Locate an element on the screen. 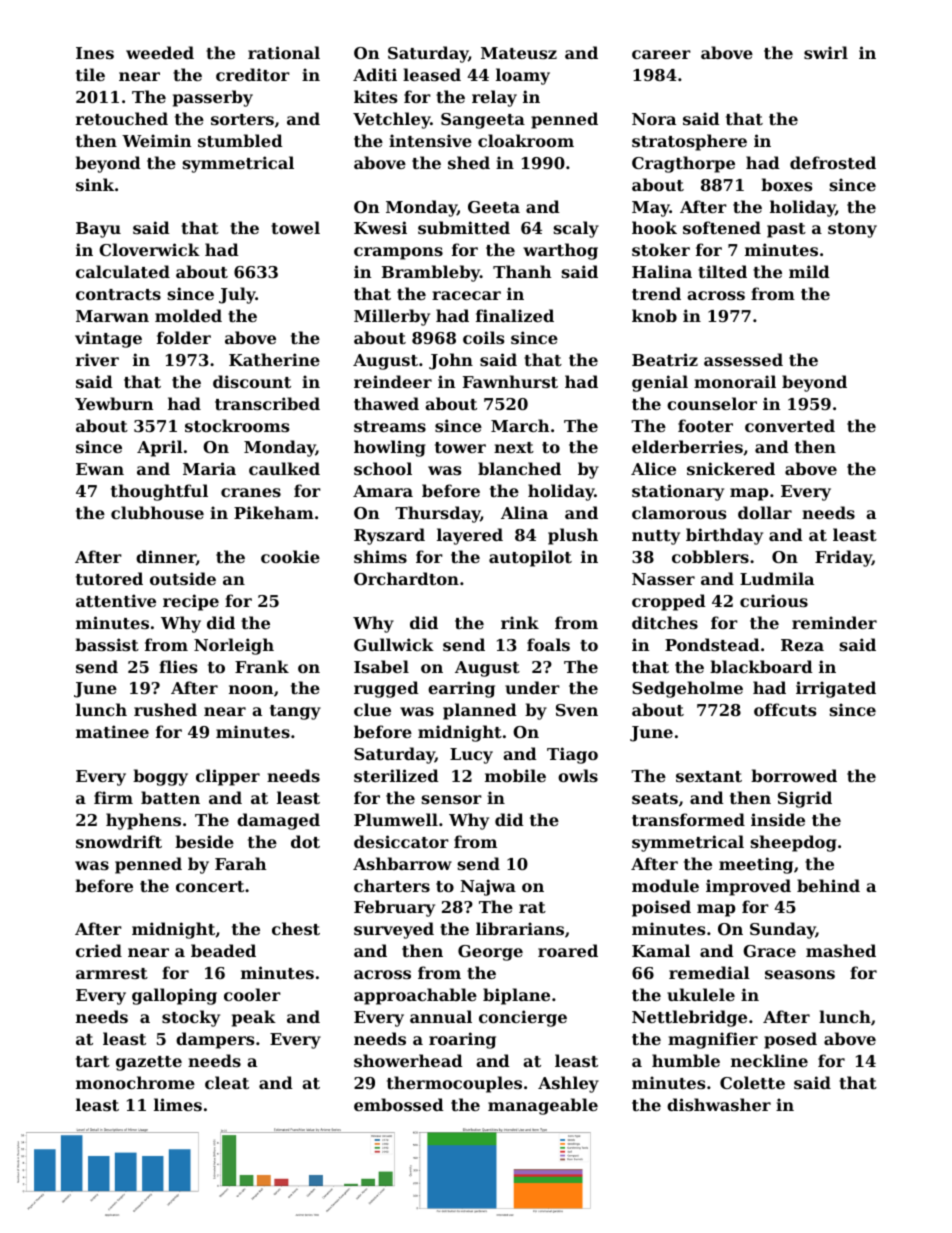 The width and height of the screenshot is (952, 1233). behind is located at coordinates (828, 885).
